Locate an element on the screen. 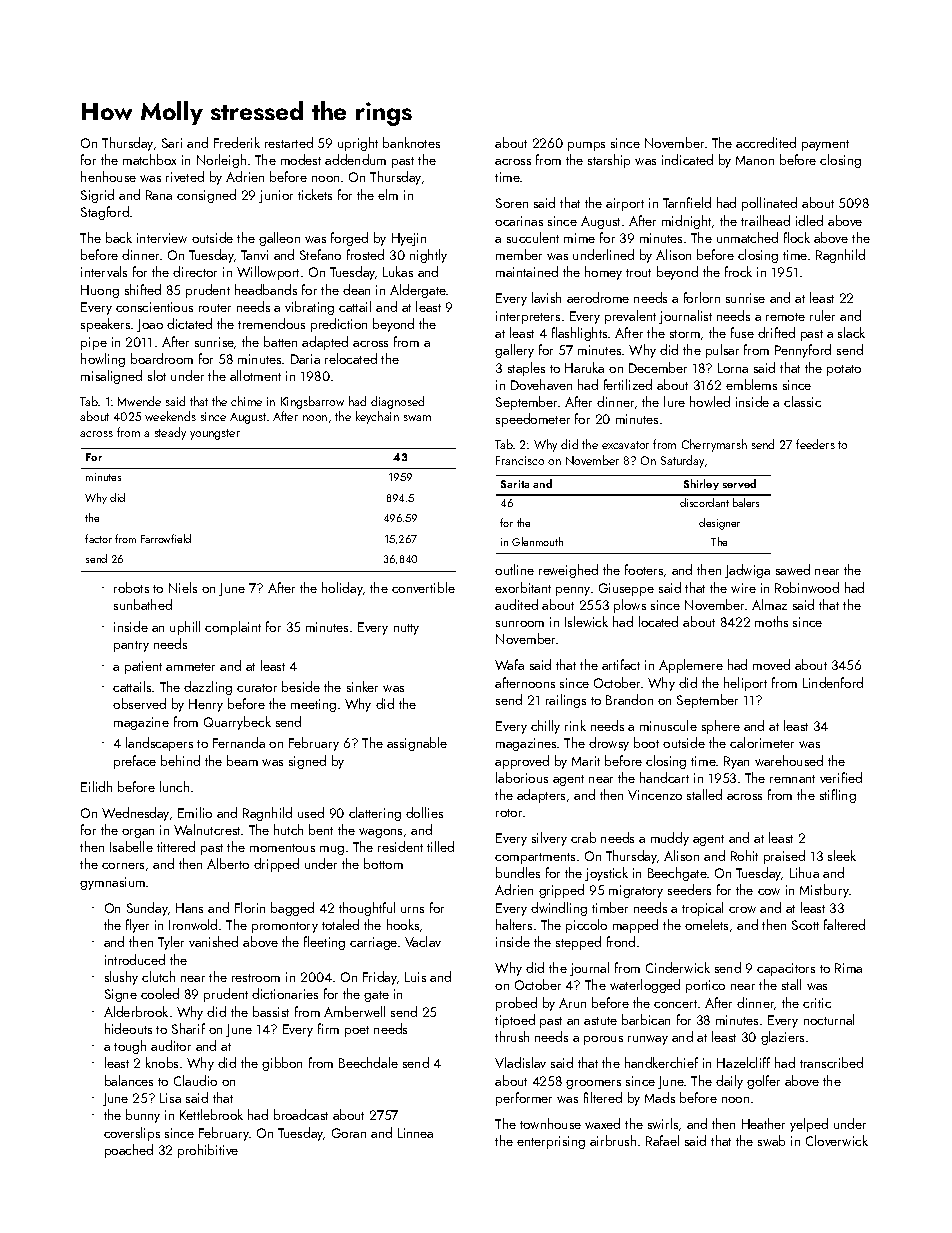 The width and height of the screenshot is (952, 1233). indicated is located at coordinates (687, 159).
